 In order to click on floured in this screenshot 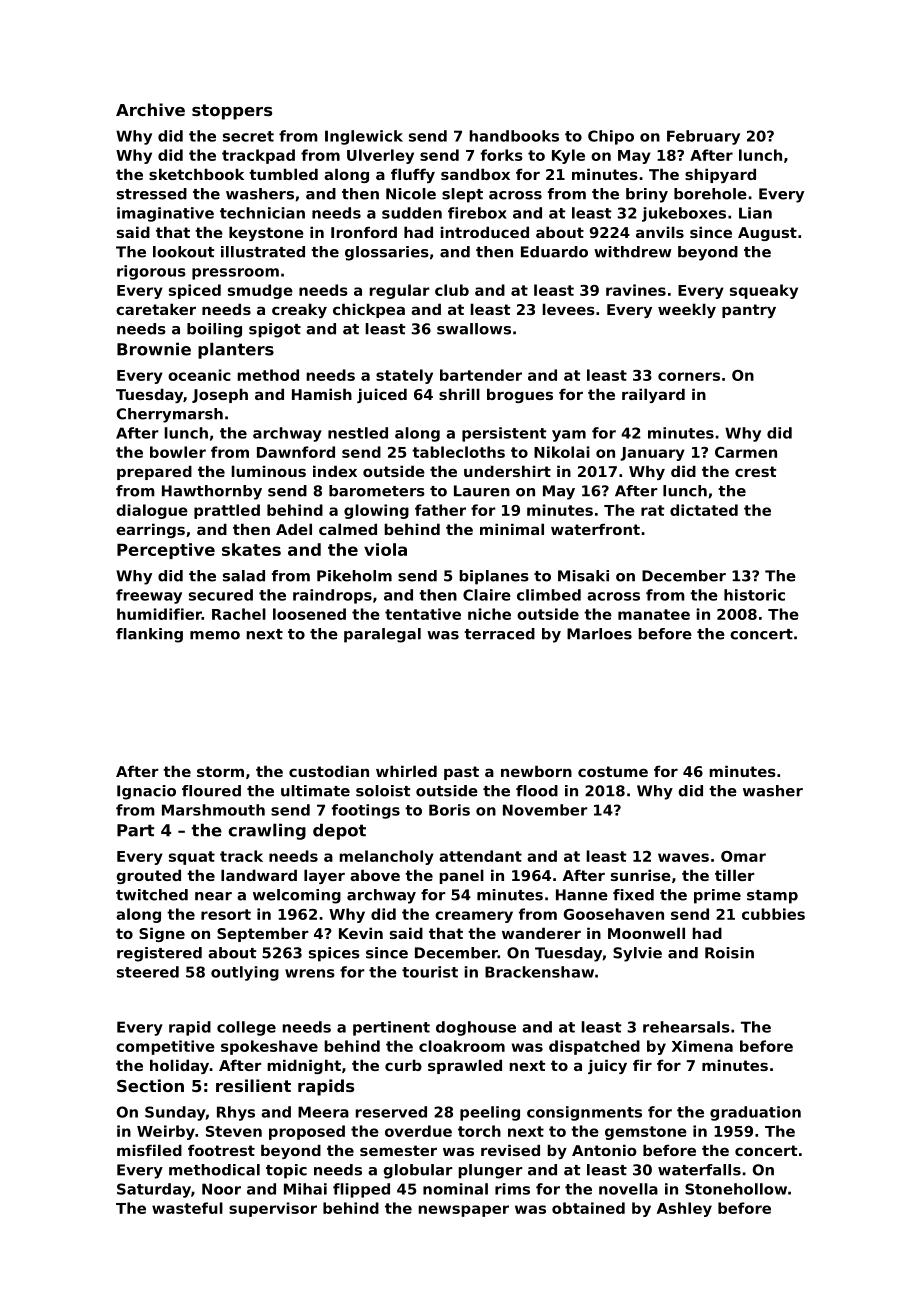, I will do `click(211, 791)`.
